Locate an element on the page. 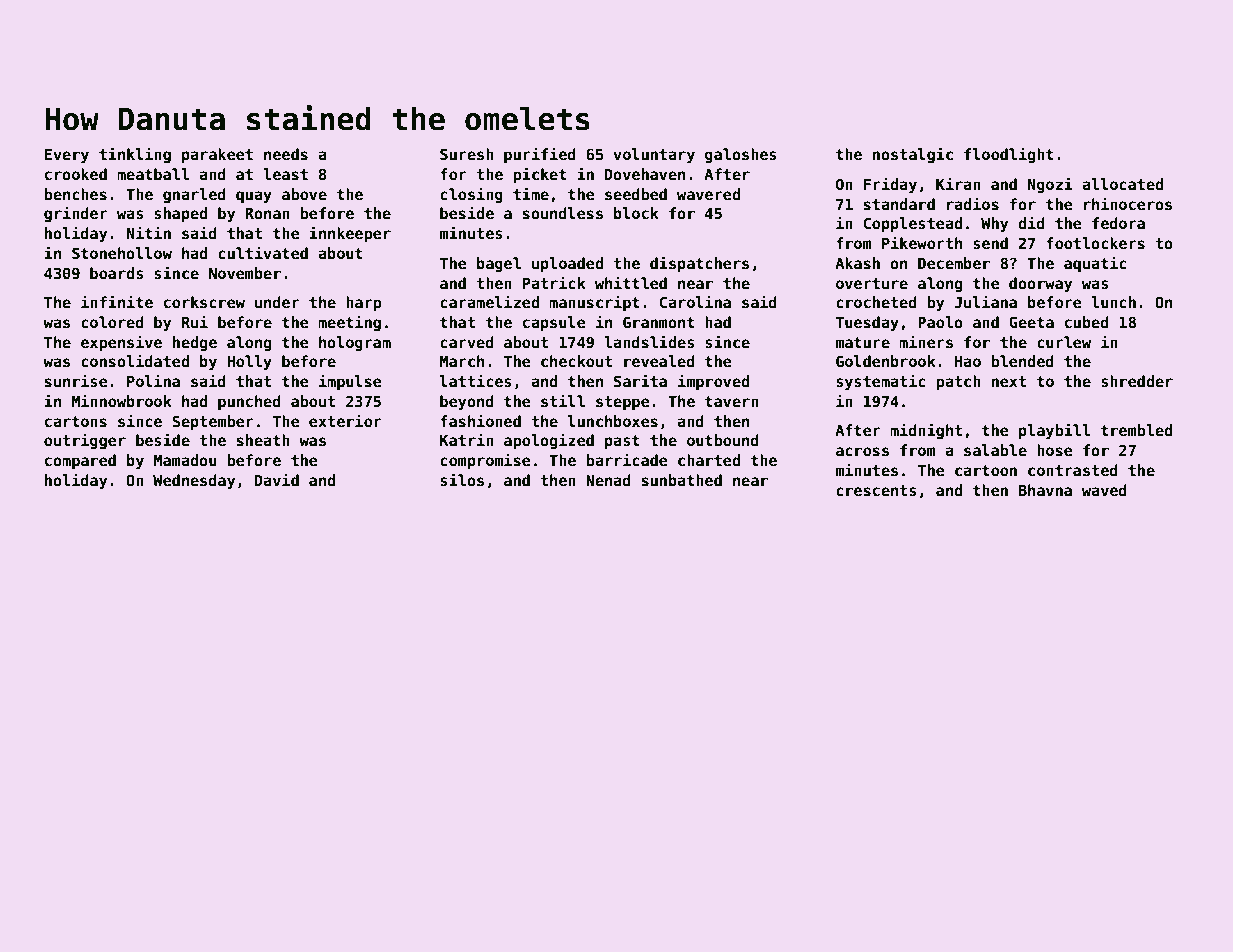  Wednesday is located at coordinates (194, 481).
